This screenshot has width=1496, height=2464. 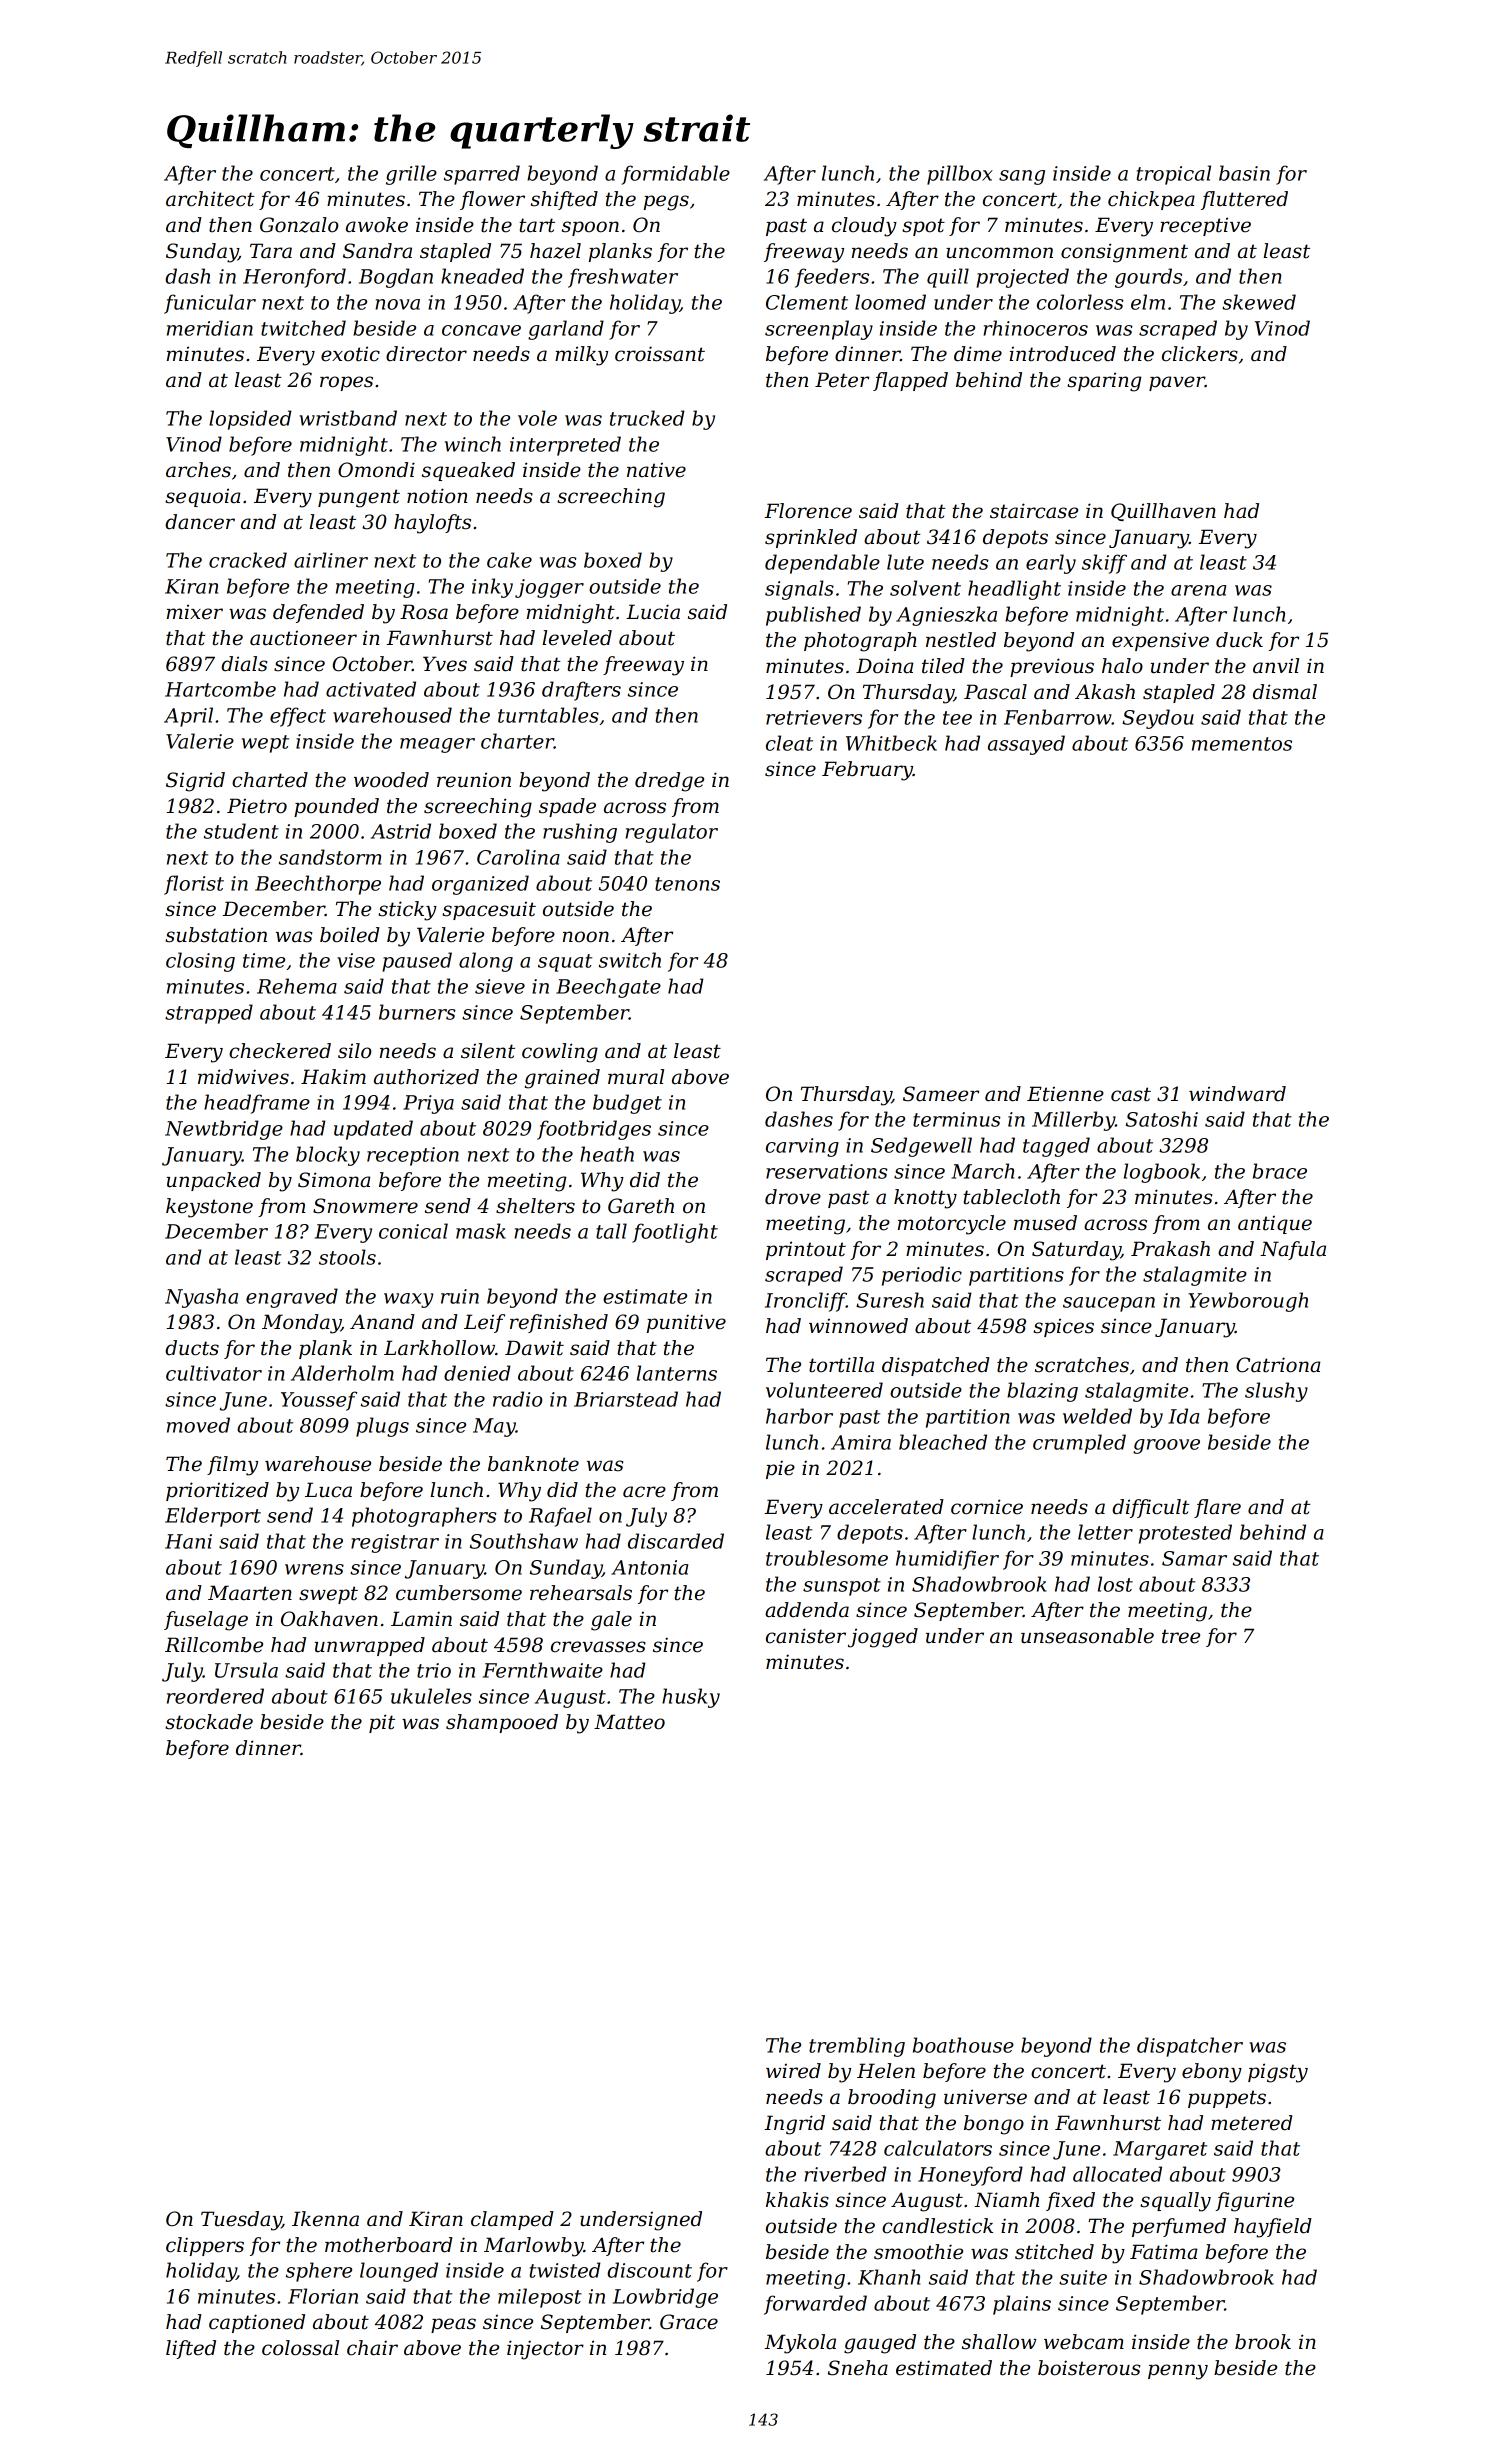 I want to click on Gonzalo, so click(x=299, y=225).
